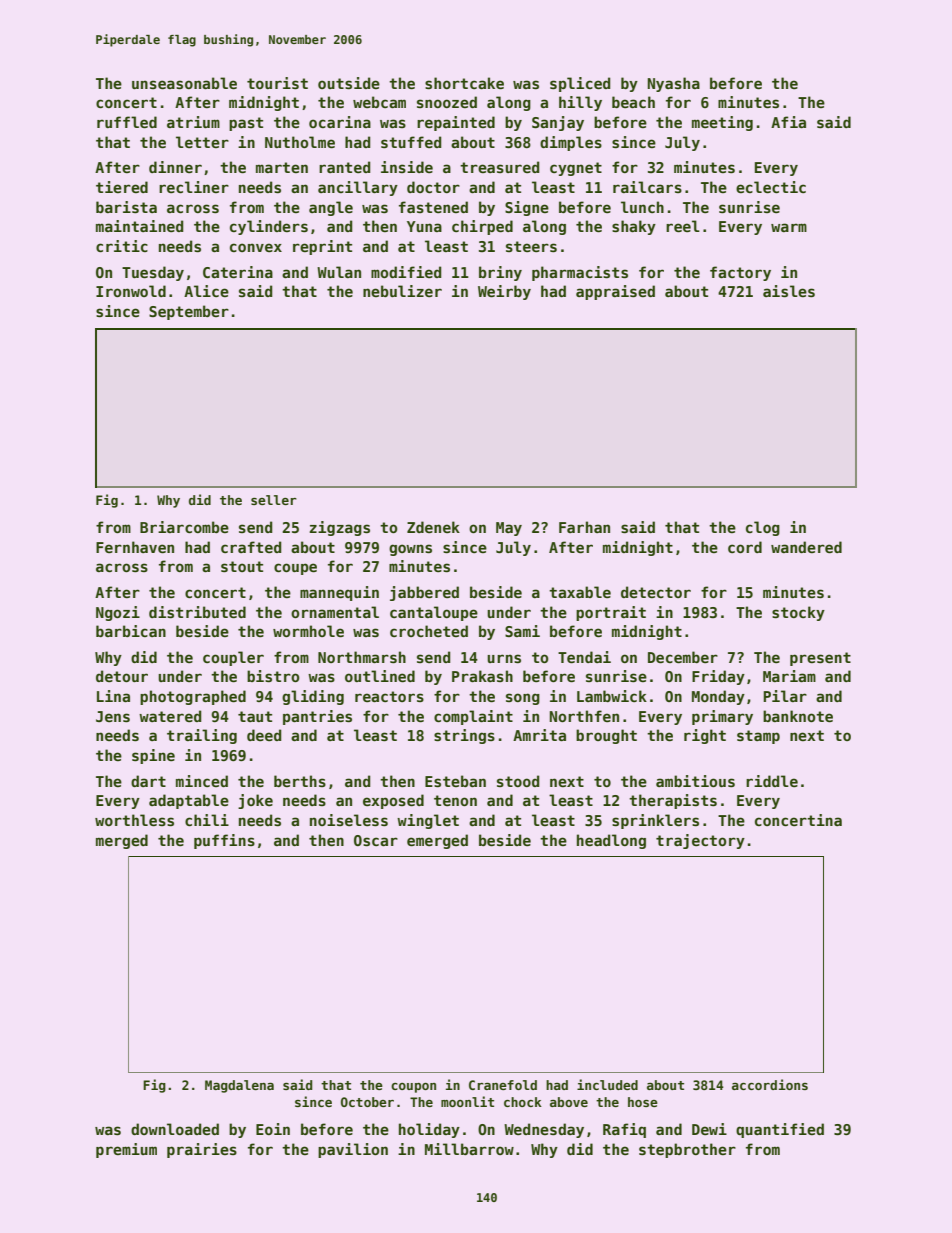  Describe the element at coordinates (402, 291) in the screenshot. I see `nebulizer` at that location.
